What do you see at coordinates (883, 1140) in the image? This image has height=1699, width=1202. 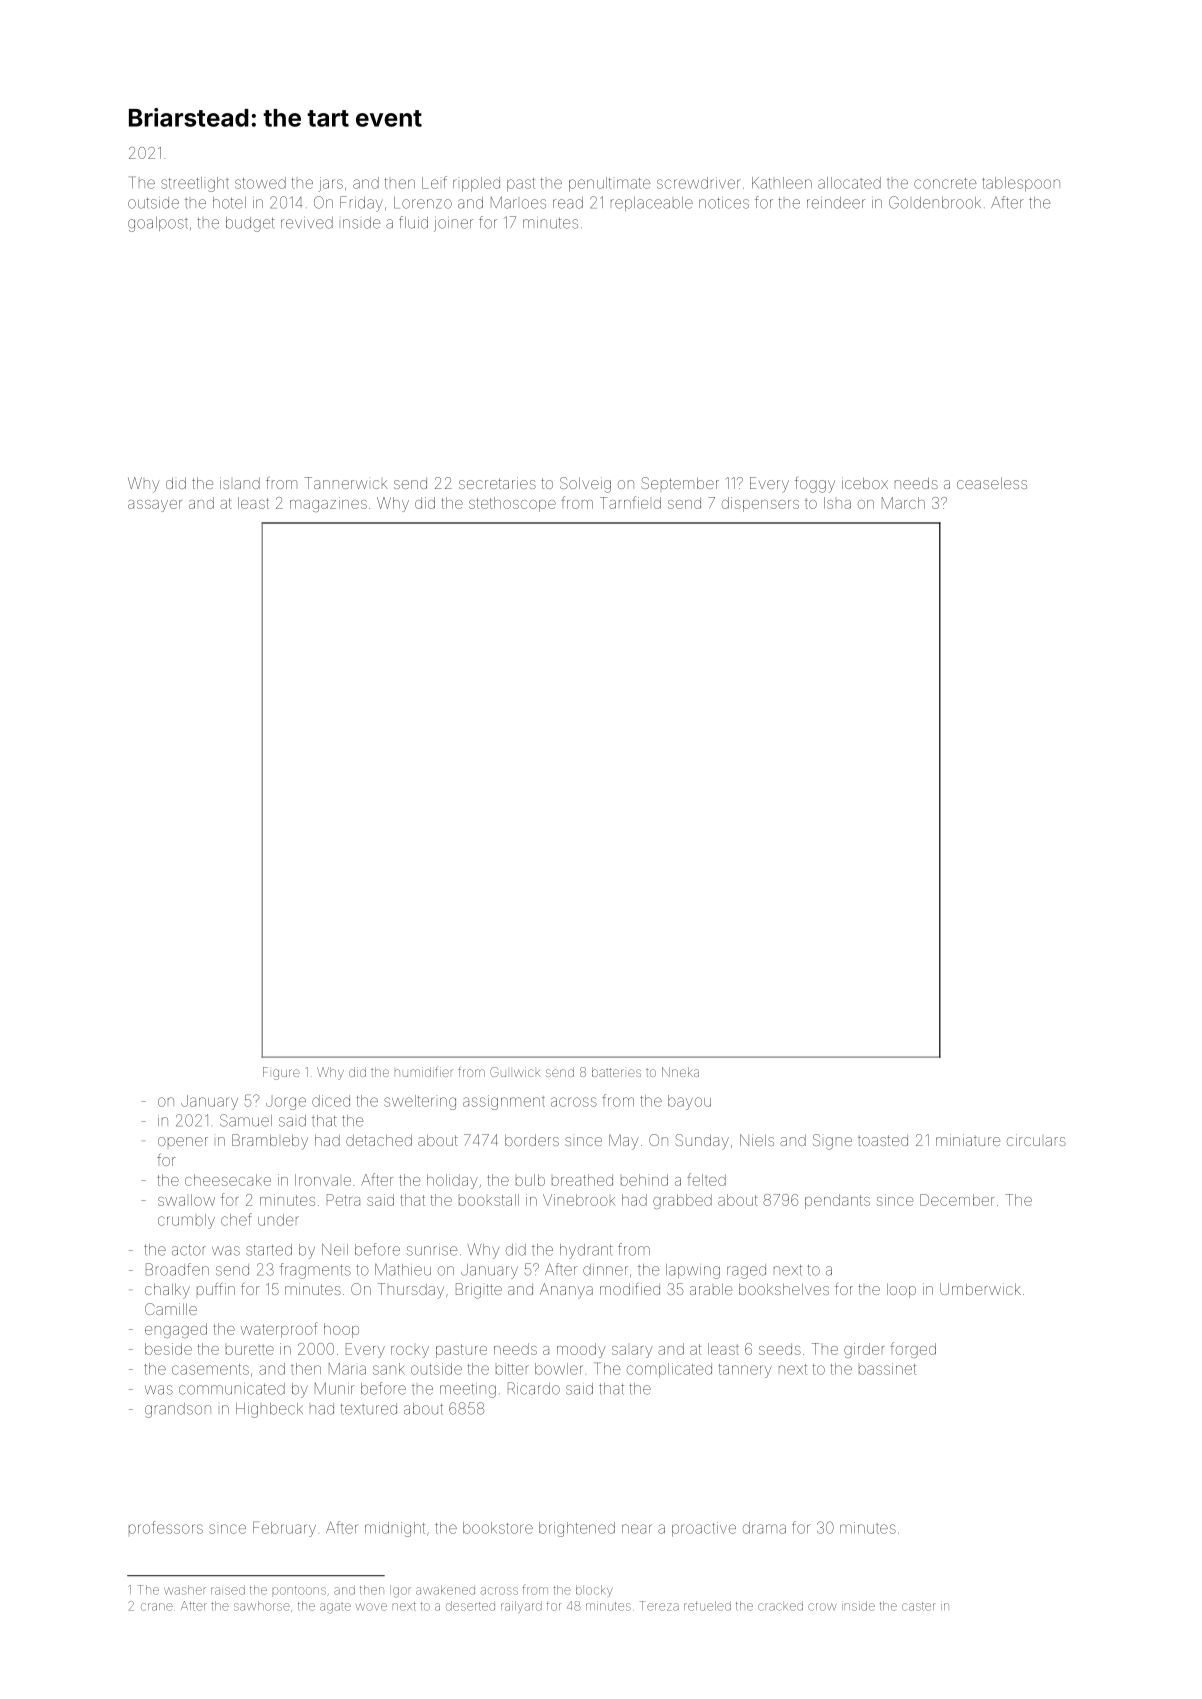 I see `toasted` at bounding box center [883, 1140].
